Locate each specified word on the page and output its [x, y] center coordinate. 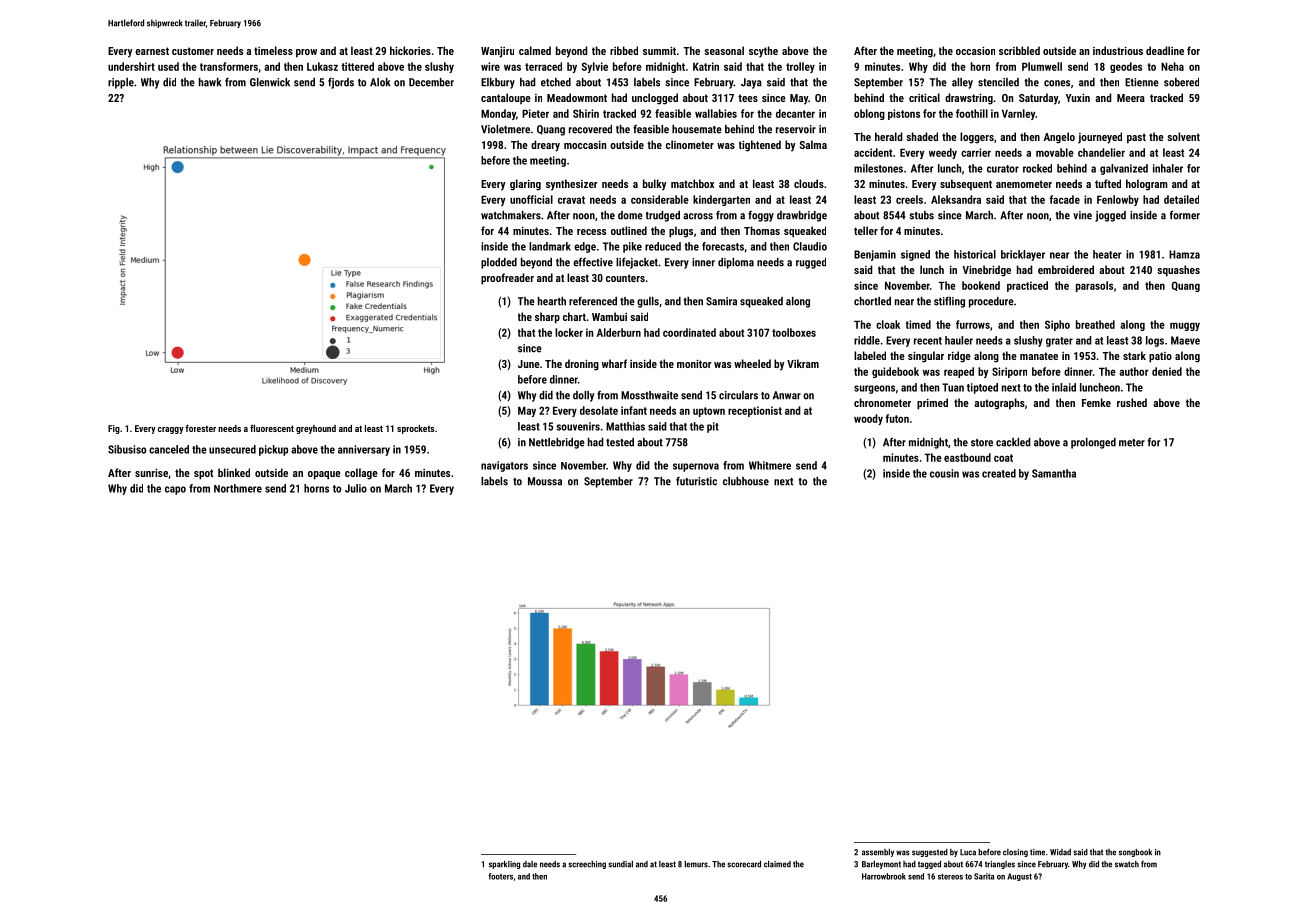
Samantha [1054, 473]
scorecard [744, 864]
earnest [152, 51]
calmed [535, 50]
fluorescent [272, 428]
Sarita [984, 876]
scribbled [1019, 50]
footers [500, 876]
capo [175, 490]
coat [1003, 458]
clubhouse [746, 481]
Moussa [545, 481]
